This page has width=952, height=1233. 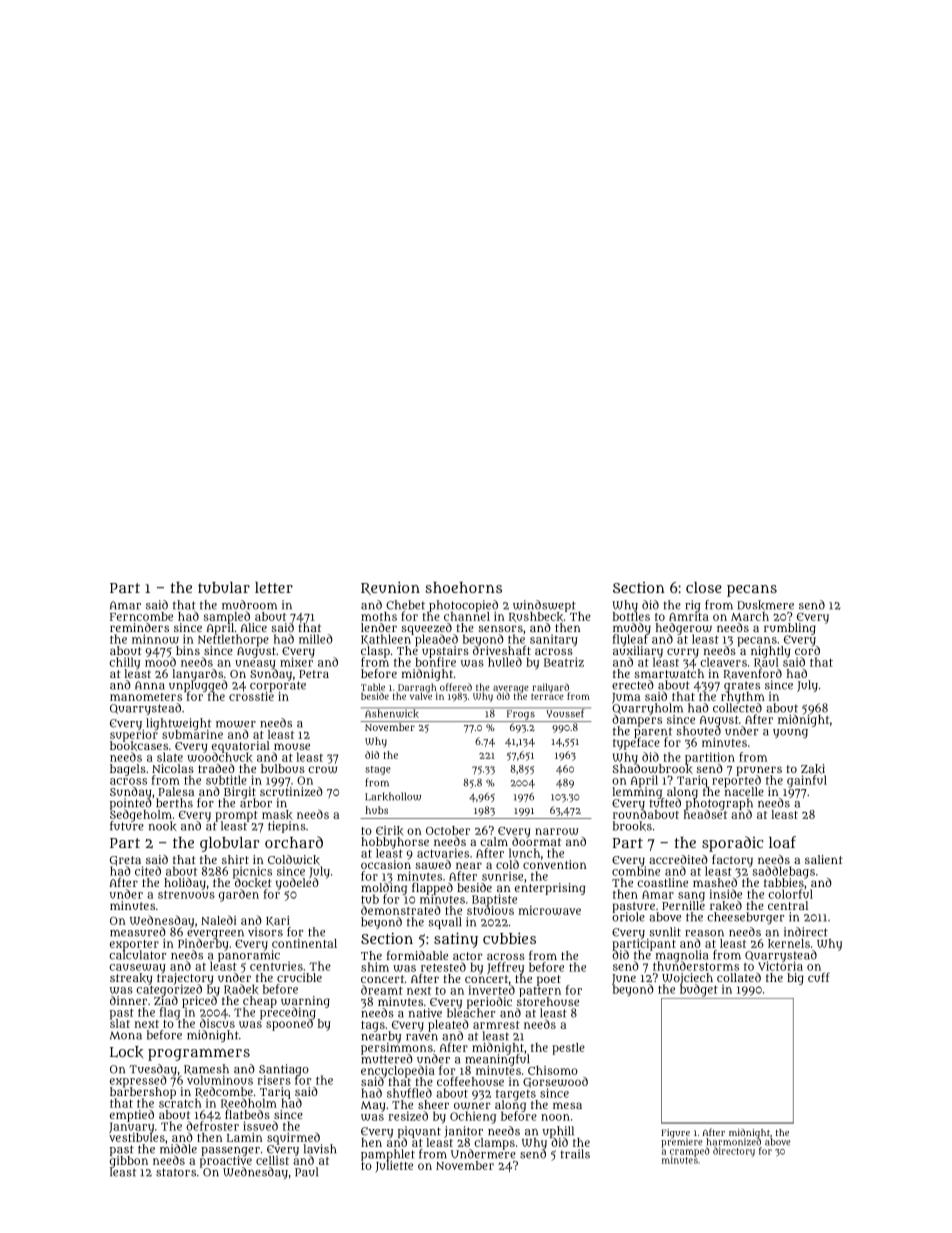 What do you see at coordinates (283, 768) in the page?
I see `bulbous` at bounding box center [283, 768].
